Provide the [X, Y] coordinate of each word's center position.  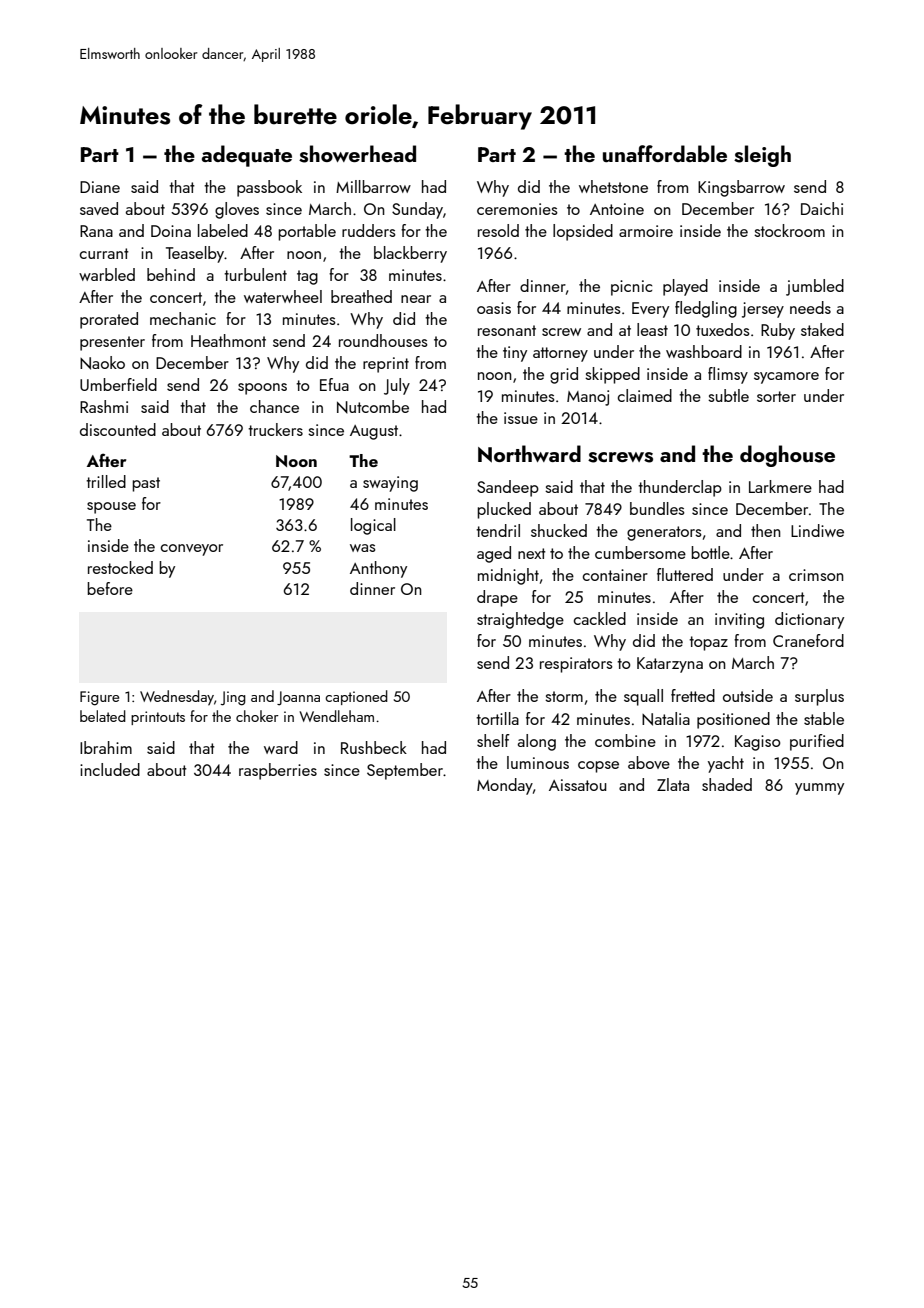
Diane [100, 187]
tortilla [497, 718]
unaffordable [665, 153]
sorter [776, 396]
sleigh [762, 156]
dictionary [809, 620]
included [110, 769]
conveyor [192, 550]
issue [521, 418]
